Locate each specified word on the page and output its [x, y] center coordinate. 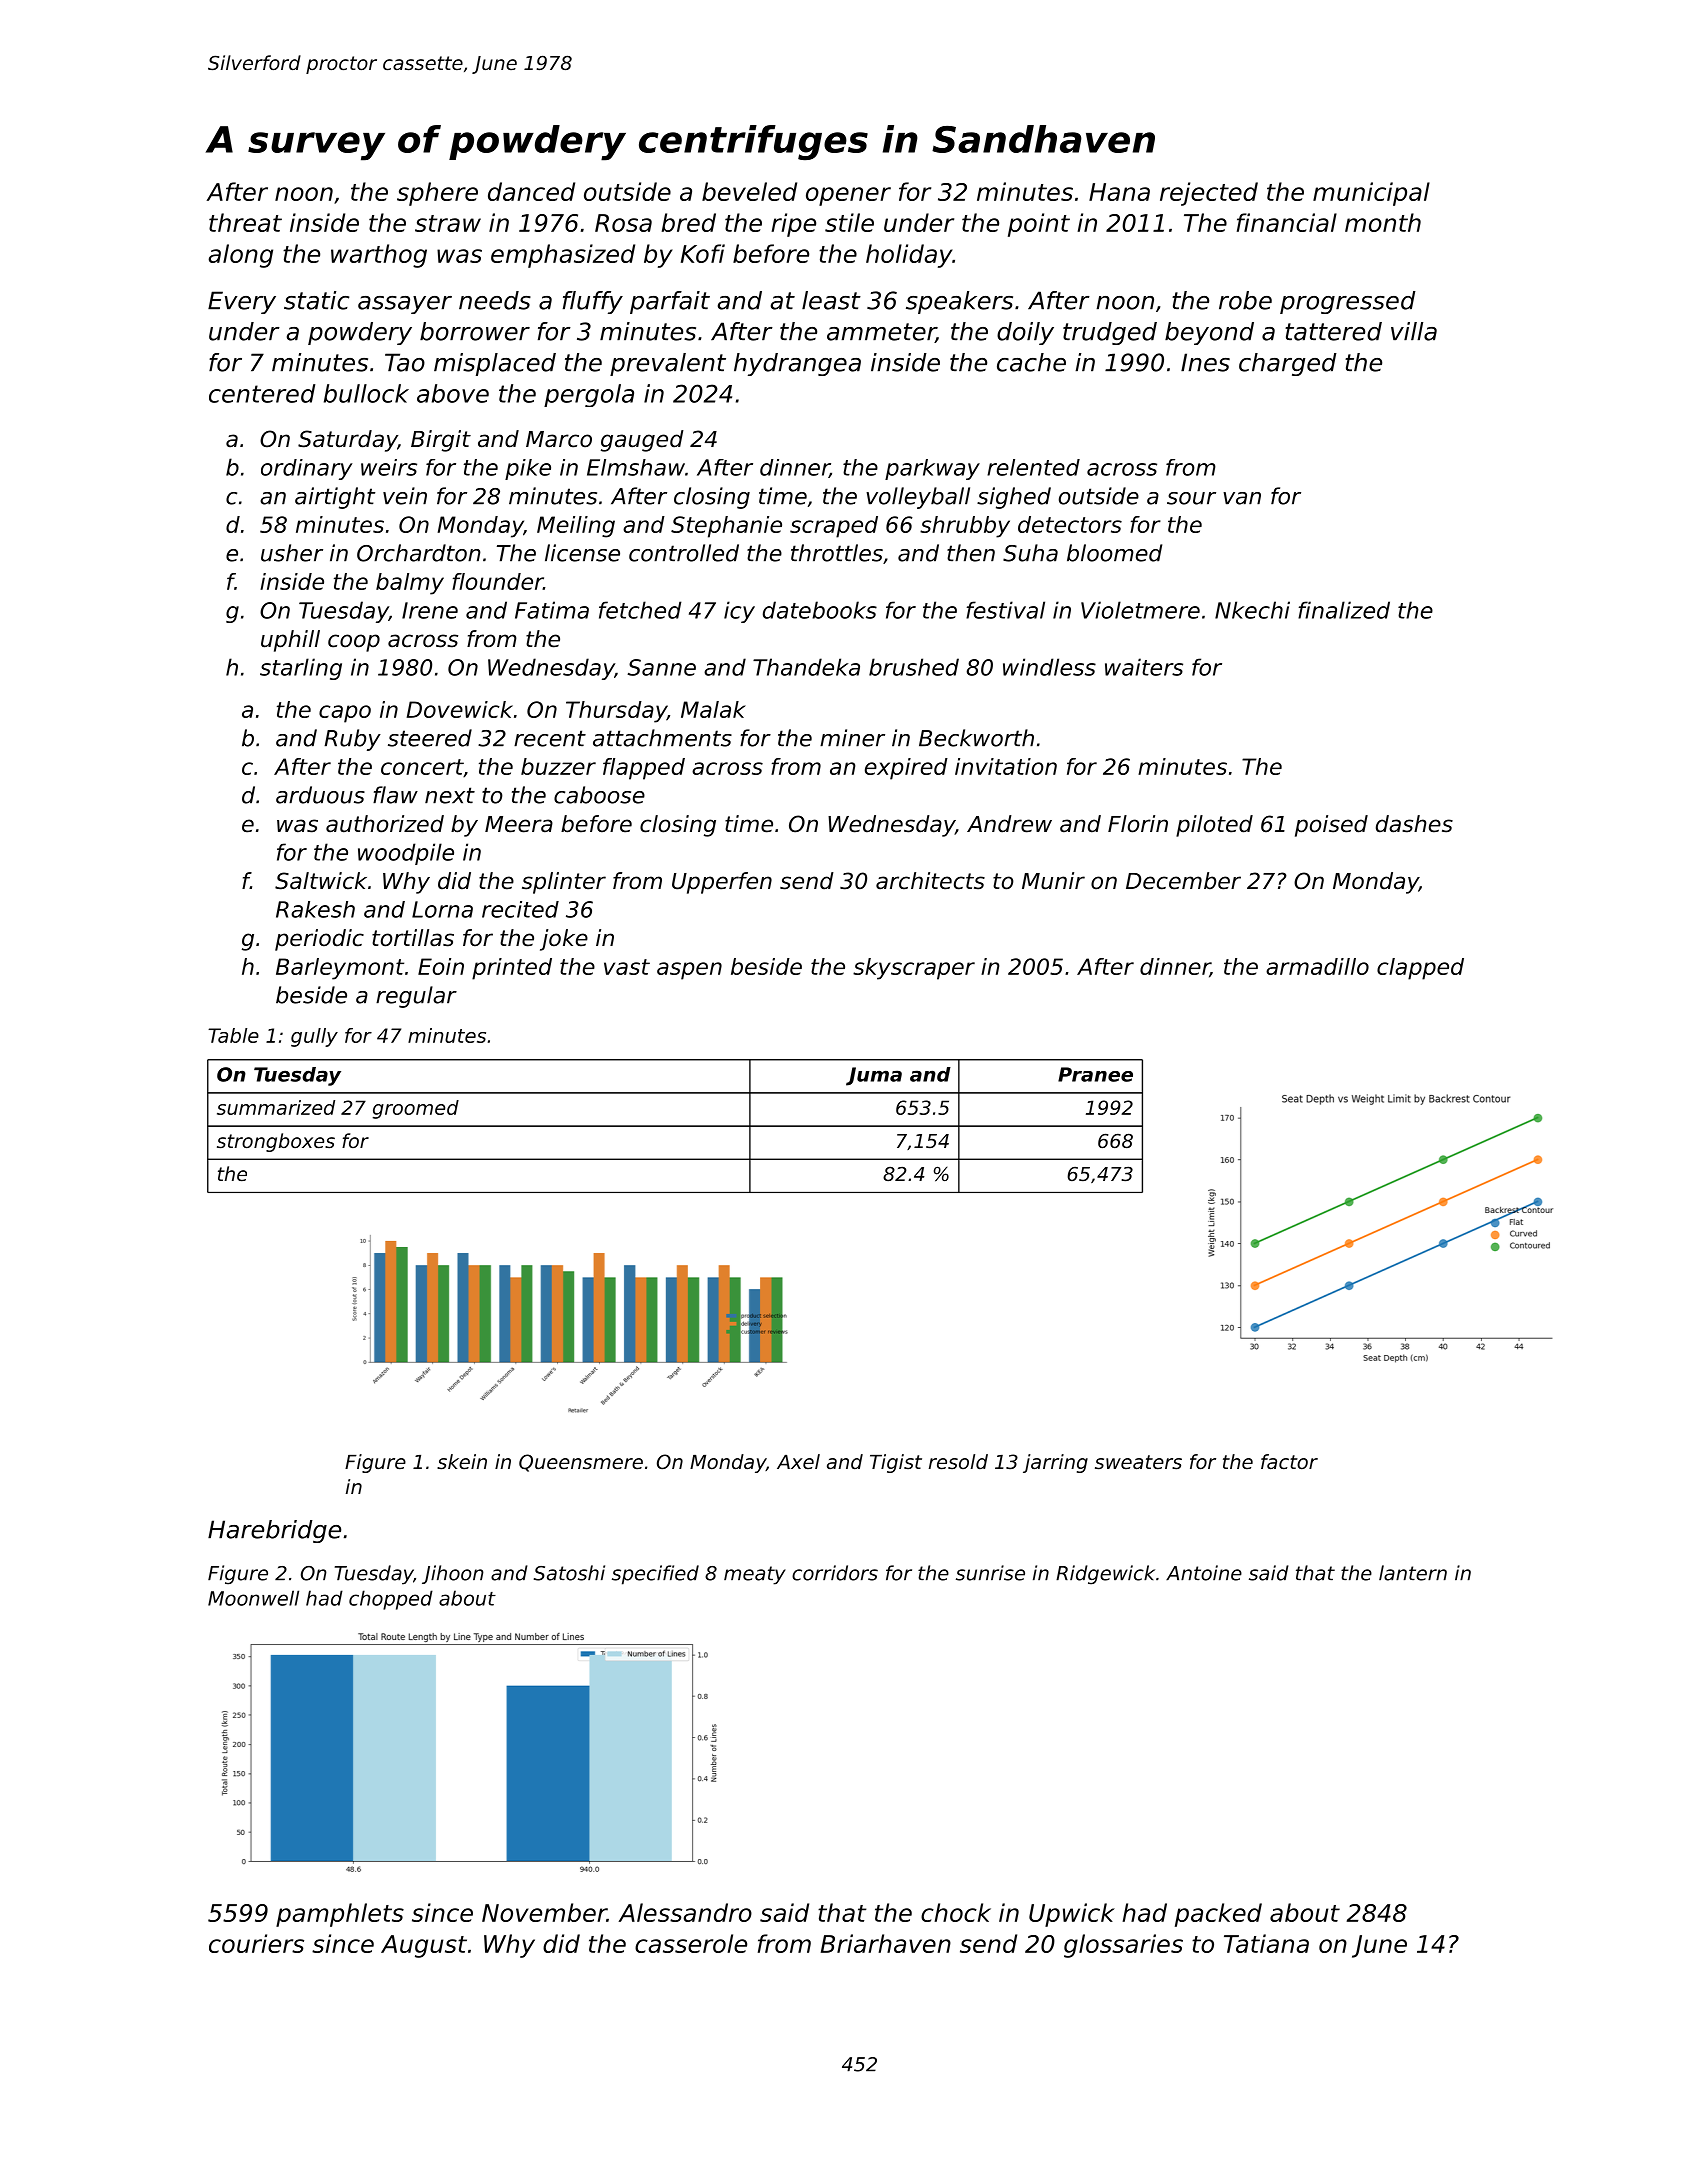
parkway [932, 469]
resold [958, 1462]
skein [462, 1462]
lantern [1413, 1573]
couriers [256, 1943]
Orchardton [419, 553]
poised [1331, 826]
